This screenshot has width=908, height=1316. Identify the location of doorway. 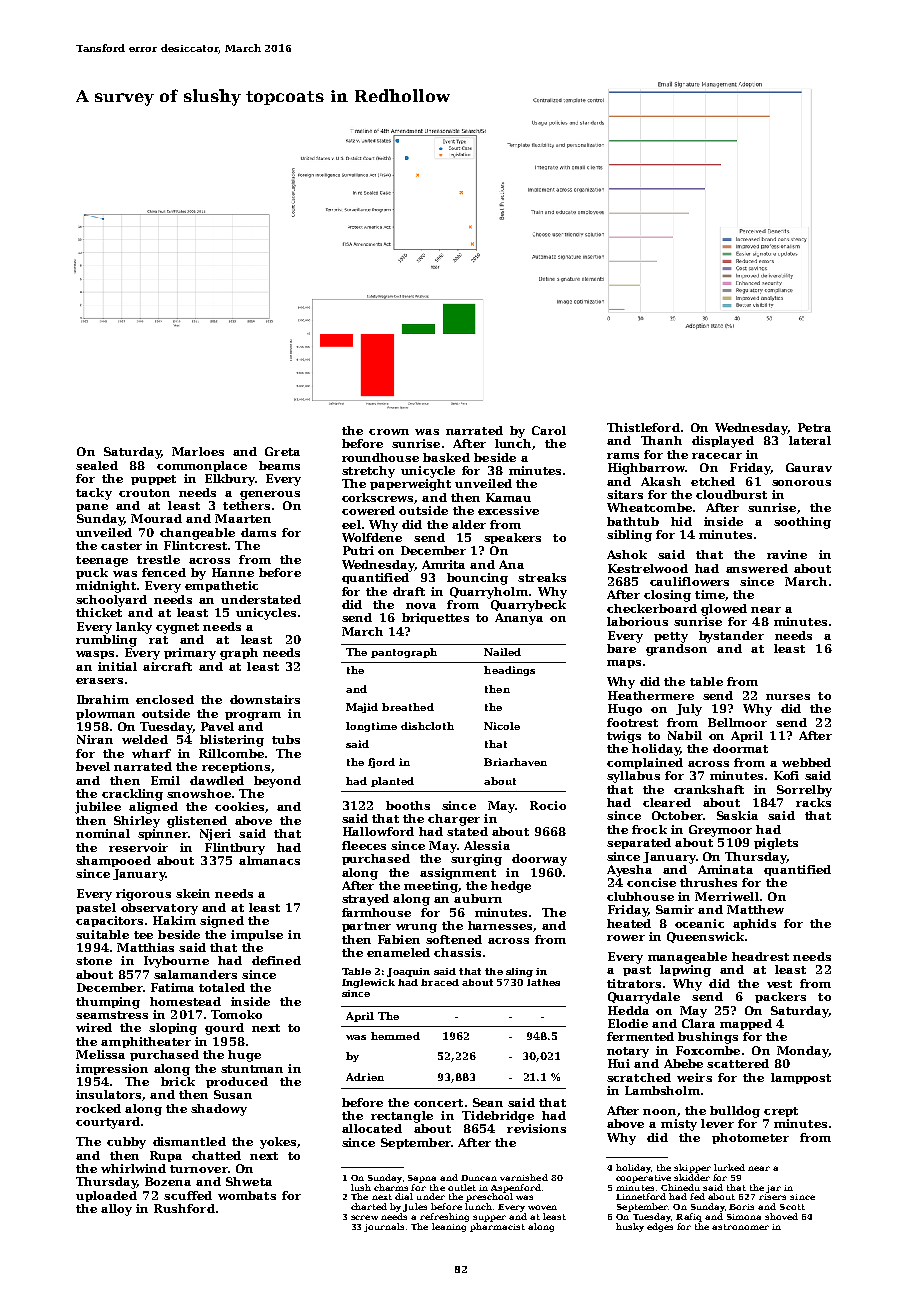
(539, 860).
